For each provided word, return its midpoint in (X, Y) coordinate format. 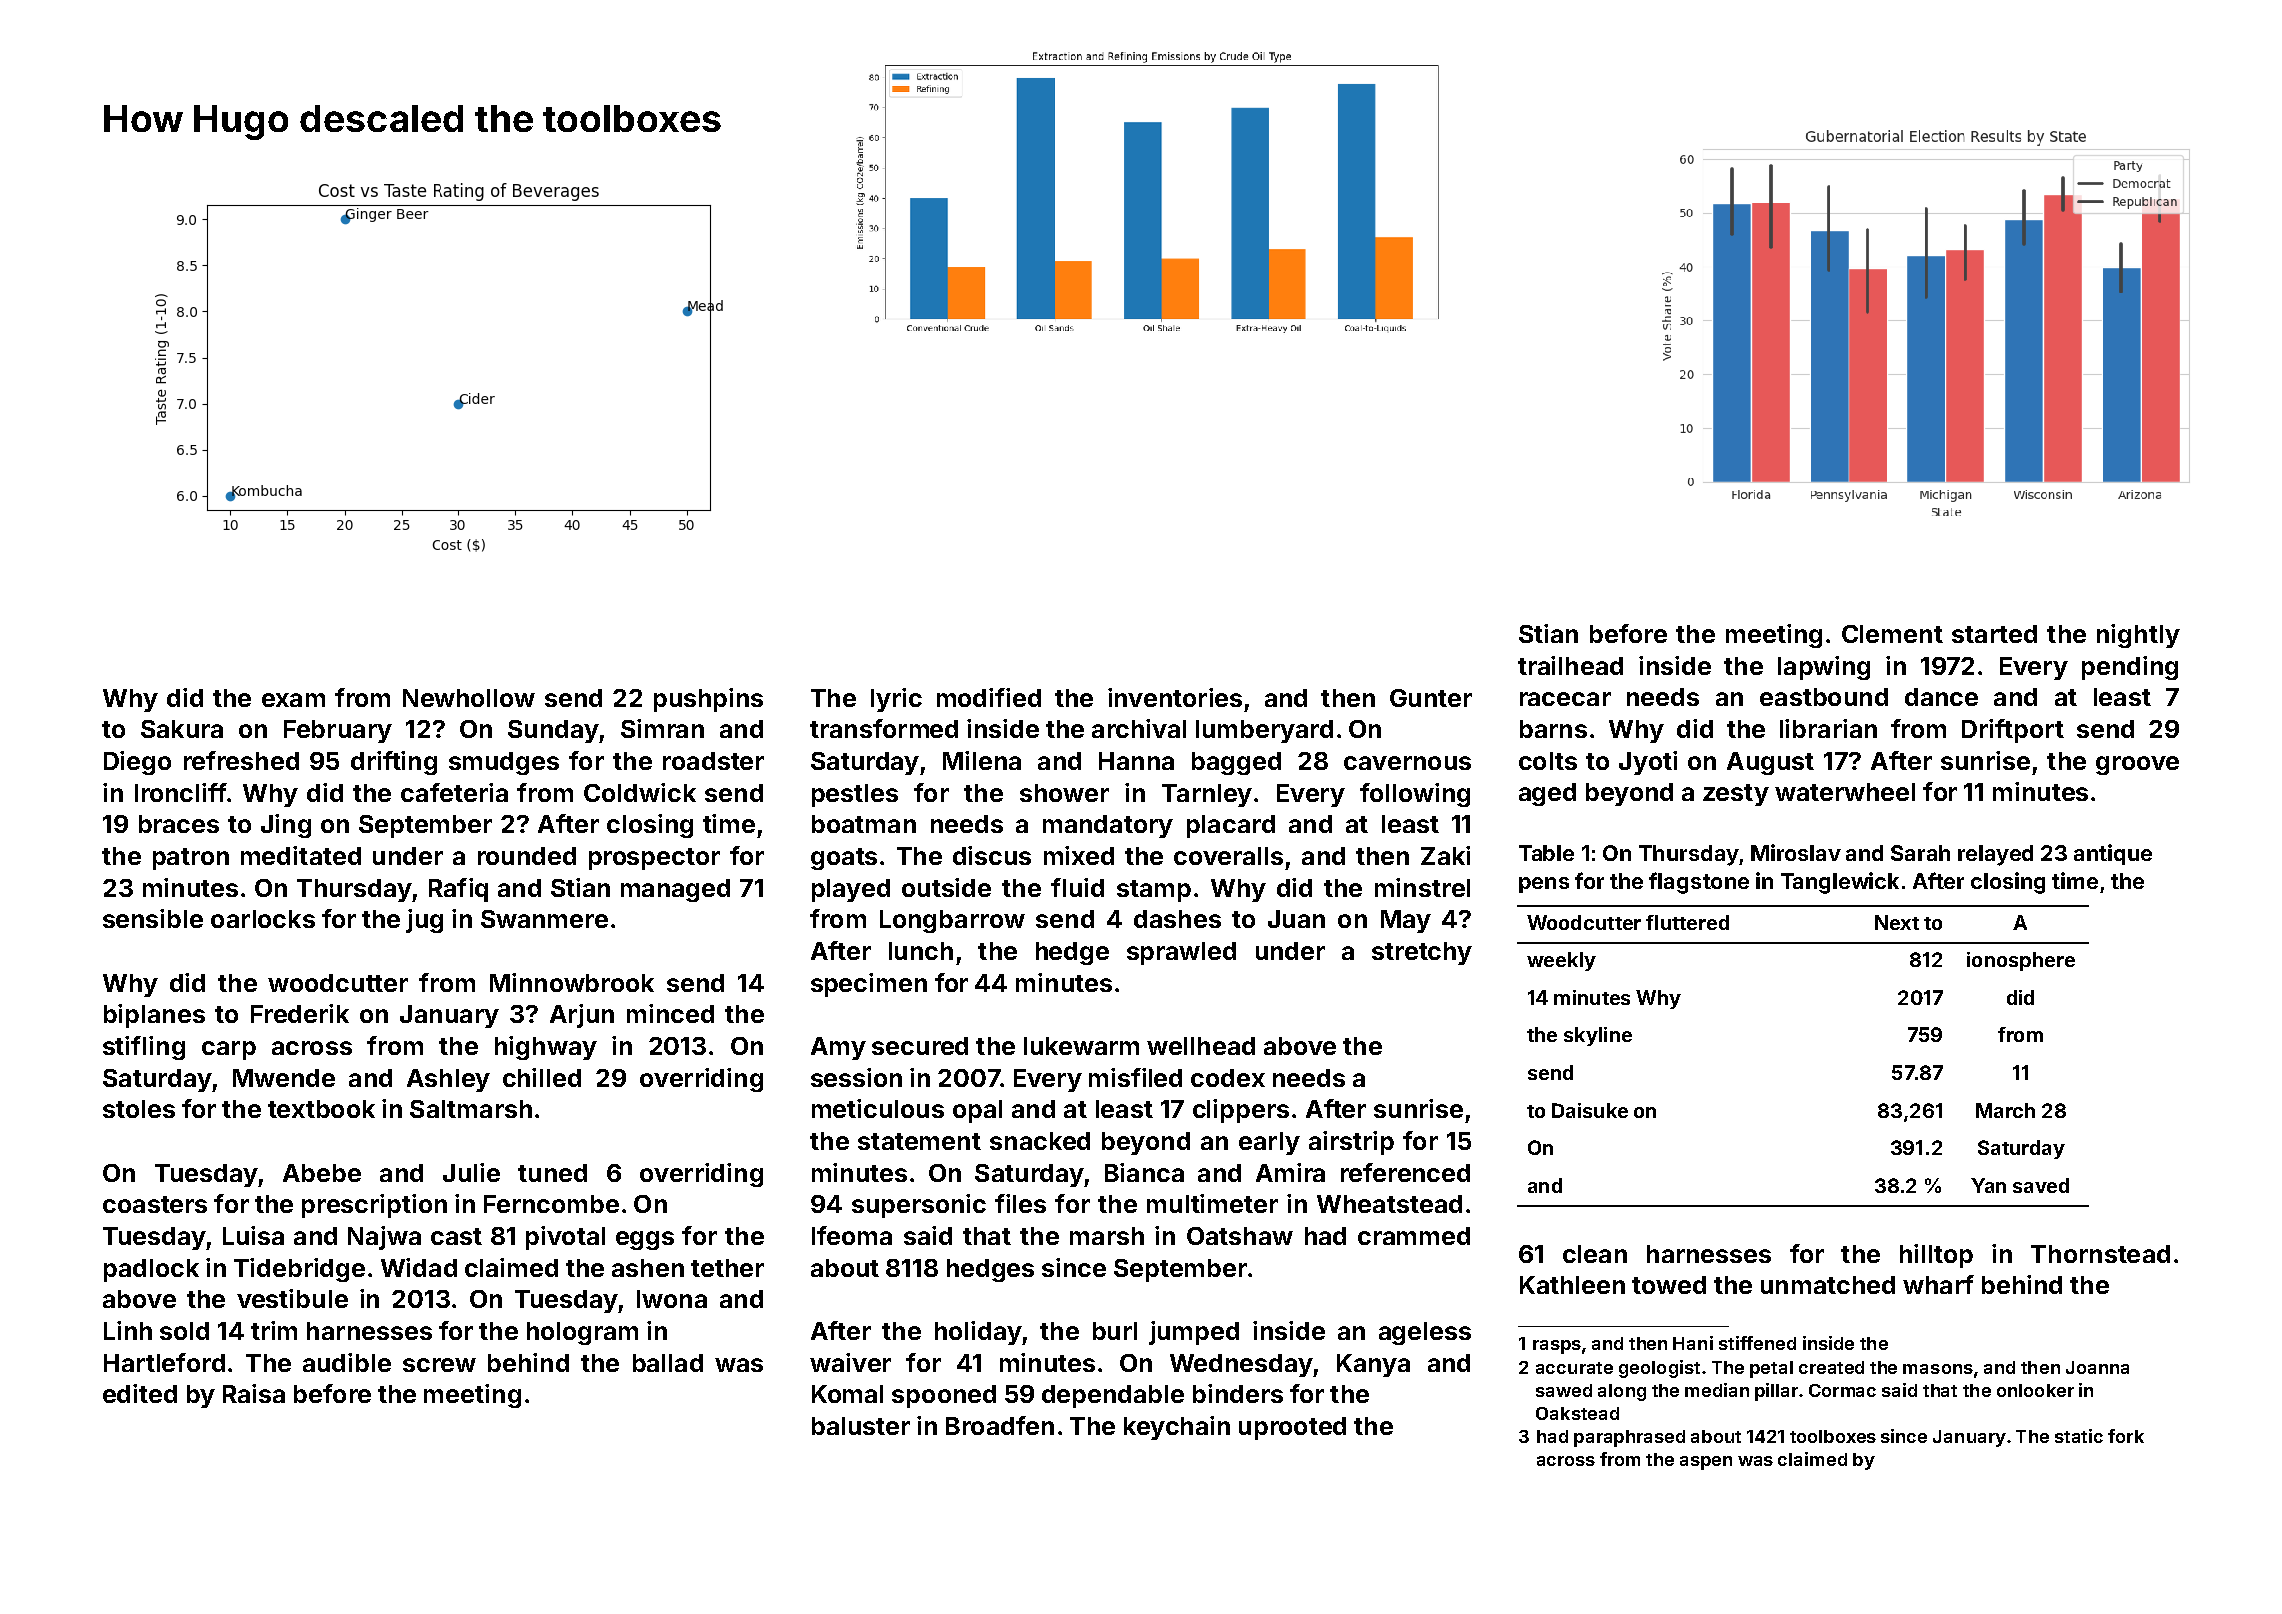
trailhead (1570, 665)
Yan (1988, 1185)
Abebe (322, 1173)
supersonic (919, 1206)
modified (989, 697)
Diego (137, 763)
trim (274, 1330)
